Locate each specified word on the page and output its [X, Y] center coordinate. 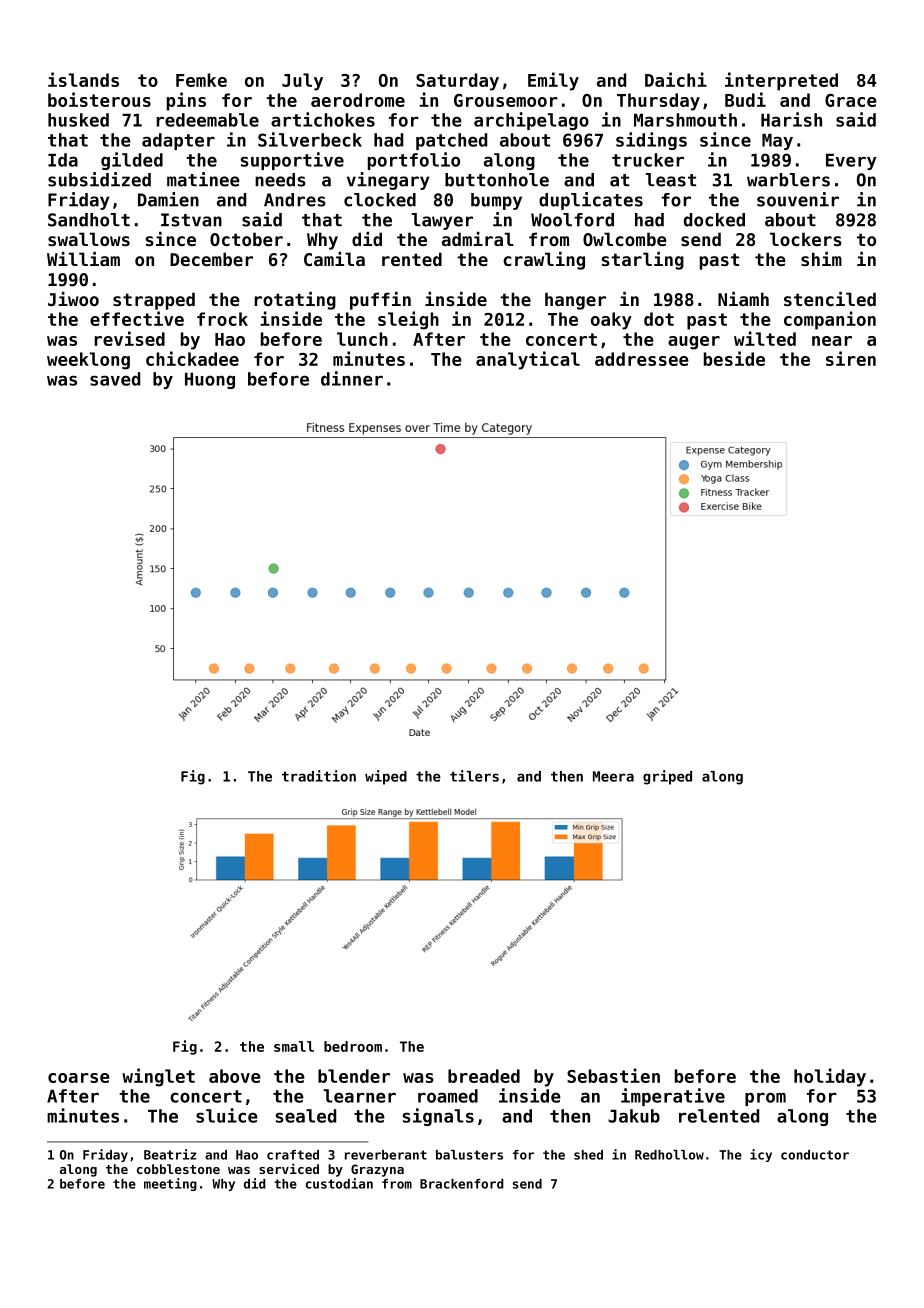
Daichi [676, 79]
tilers [474, 776]
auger [694, 343]
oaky [611, 321]
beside [734, 358]
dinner [352, 378]
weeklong [88, 361]
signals [438, 1117]
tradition [319, 776]
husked [78, 120]
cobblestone [178, 1169]
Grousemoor [506, 100]
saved [115, 379]
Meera [613, 776]
